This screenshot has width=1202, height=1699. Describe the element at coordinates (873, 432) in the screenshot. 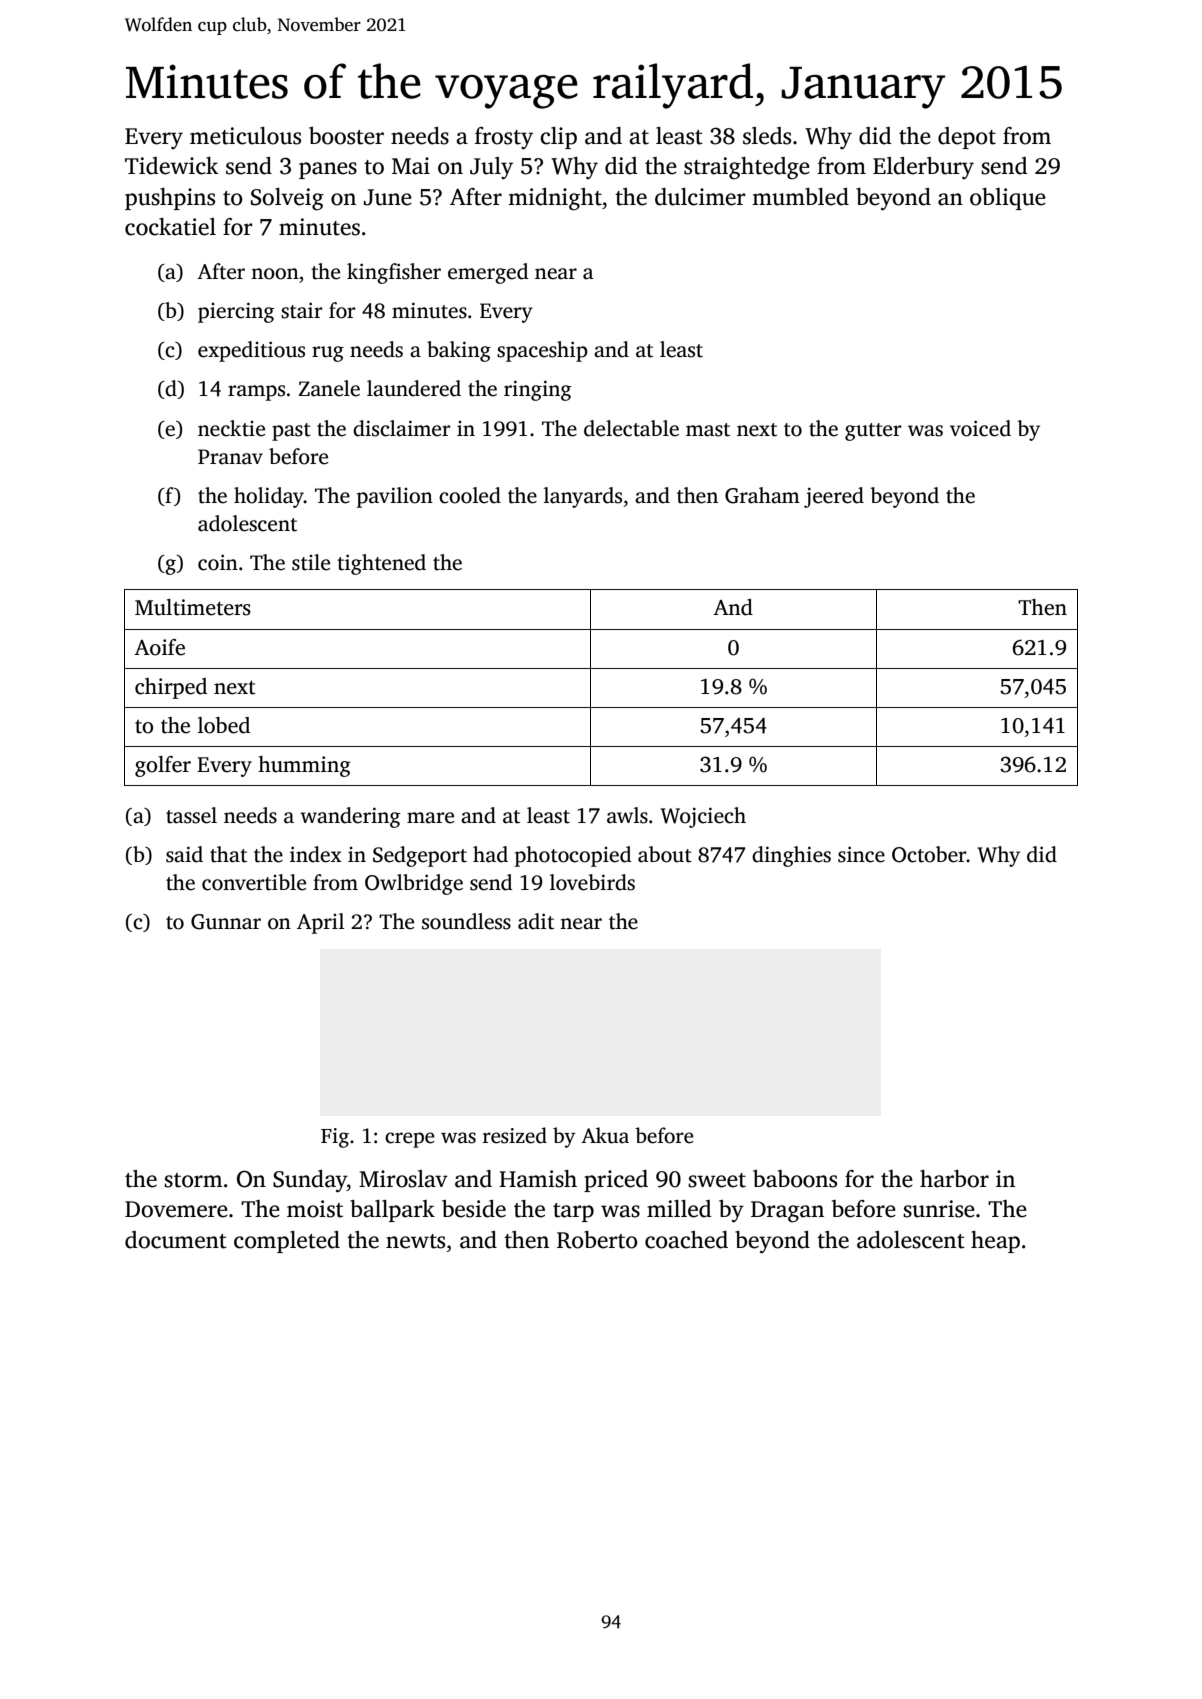

I see `gutter` at that location.
